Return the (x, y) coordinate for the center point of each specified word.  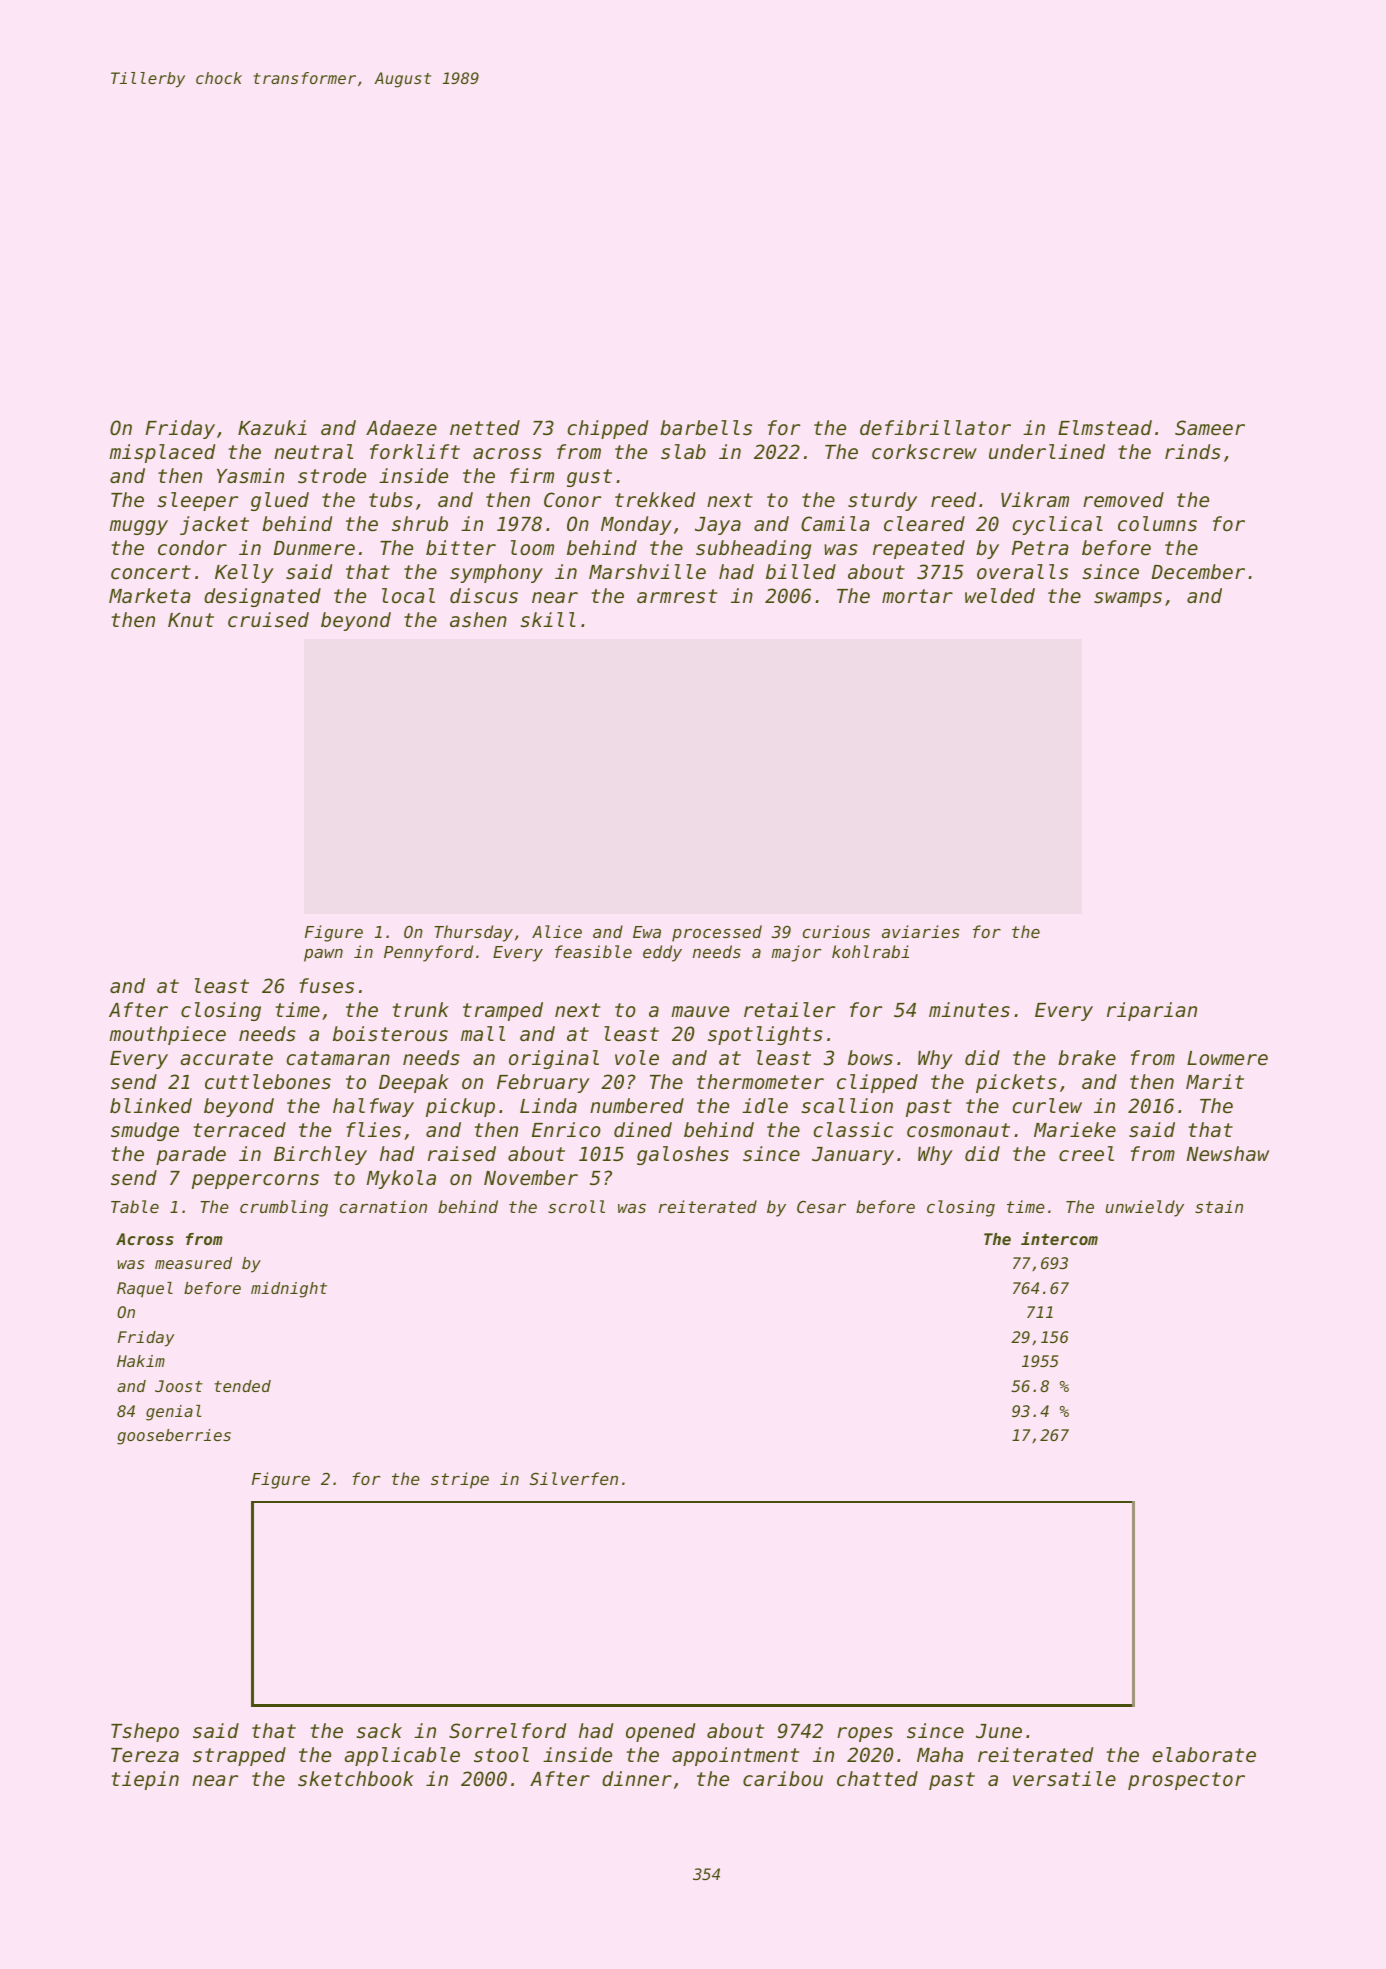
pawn (323, 955)
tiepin (145, 1780)
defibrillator (935, 427)
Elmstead (1105, 427)
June (999, 1731)
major (796, 953)
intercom (1059, 1238)
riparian (1152, 1011)
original (554, 1059)
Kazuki (272, 427)
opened (660, 1732)
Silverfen (574, 1478)
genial (173, 1413)
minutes (969, 1009)
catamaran (338, 1058)
